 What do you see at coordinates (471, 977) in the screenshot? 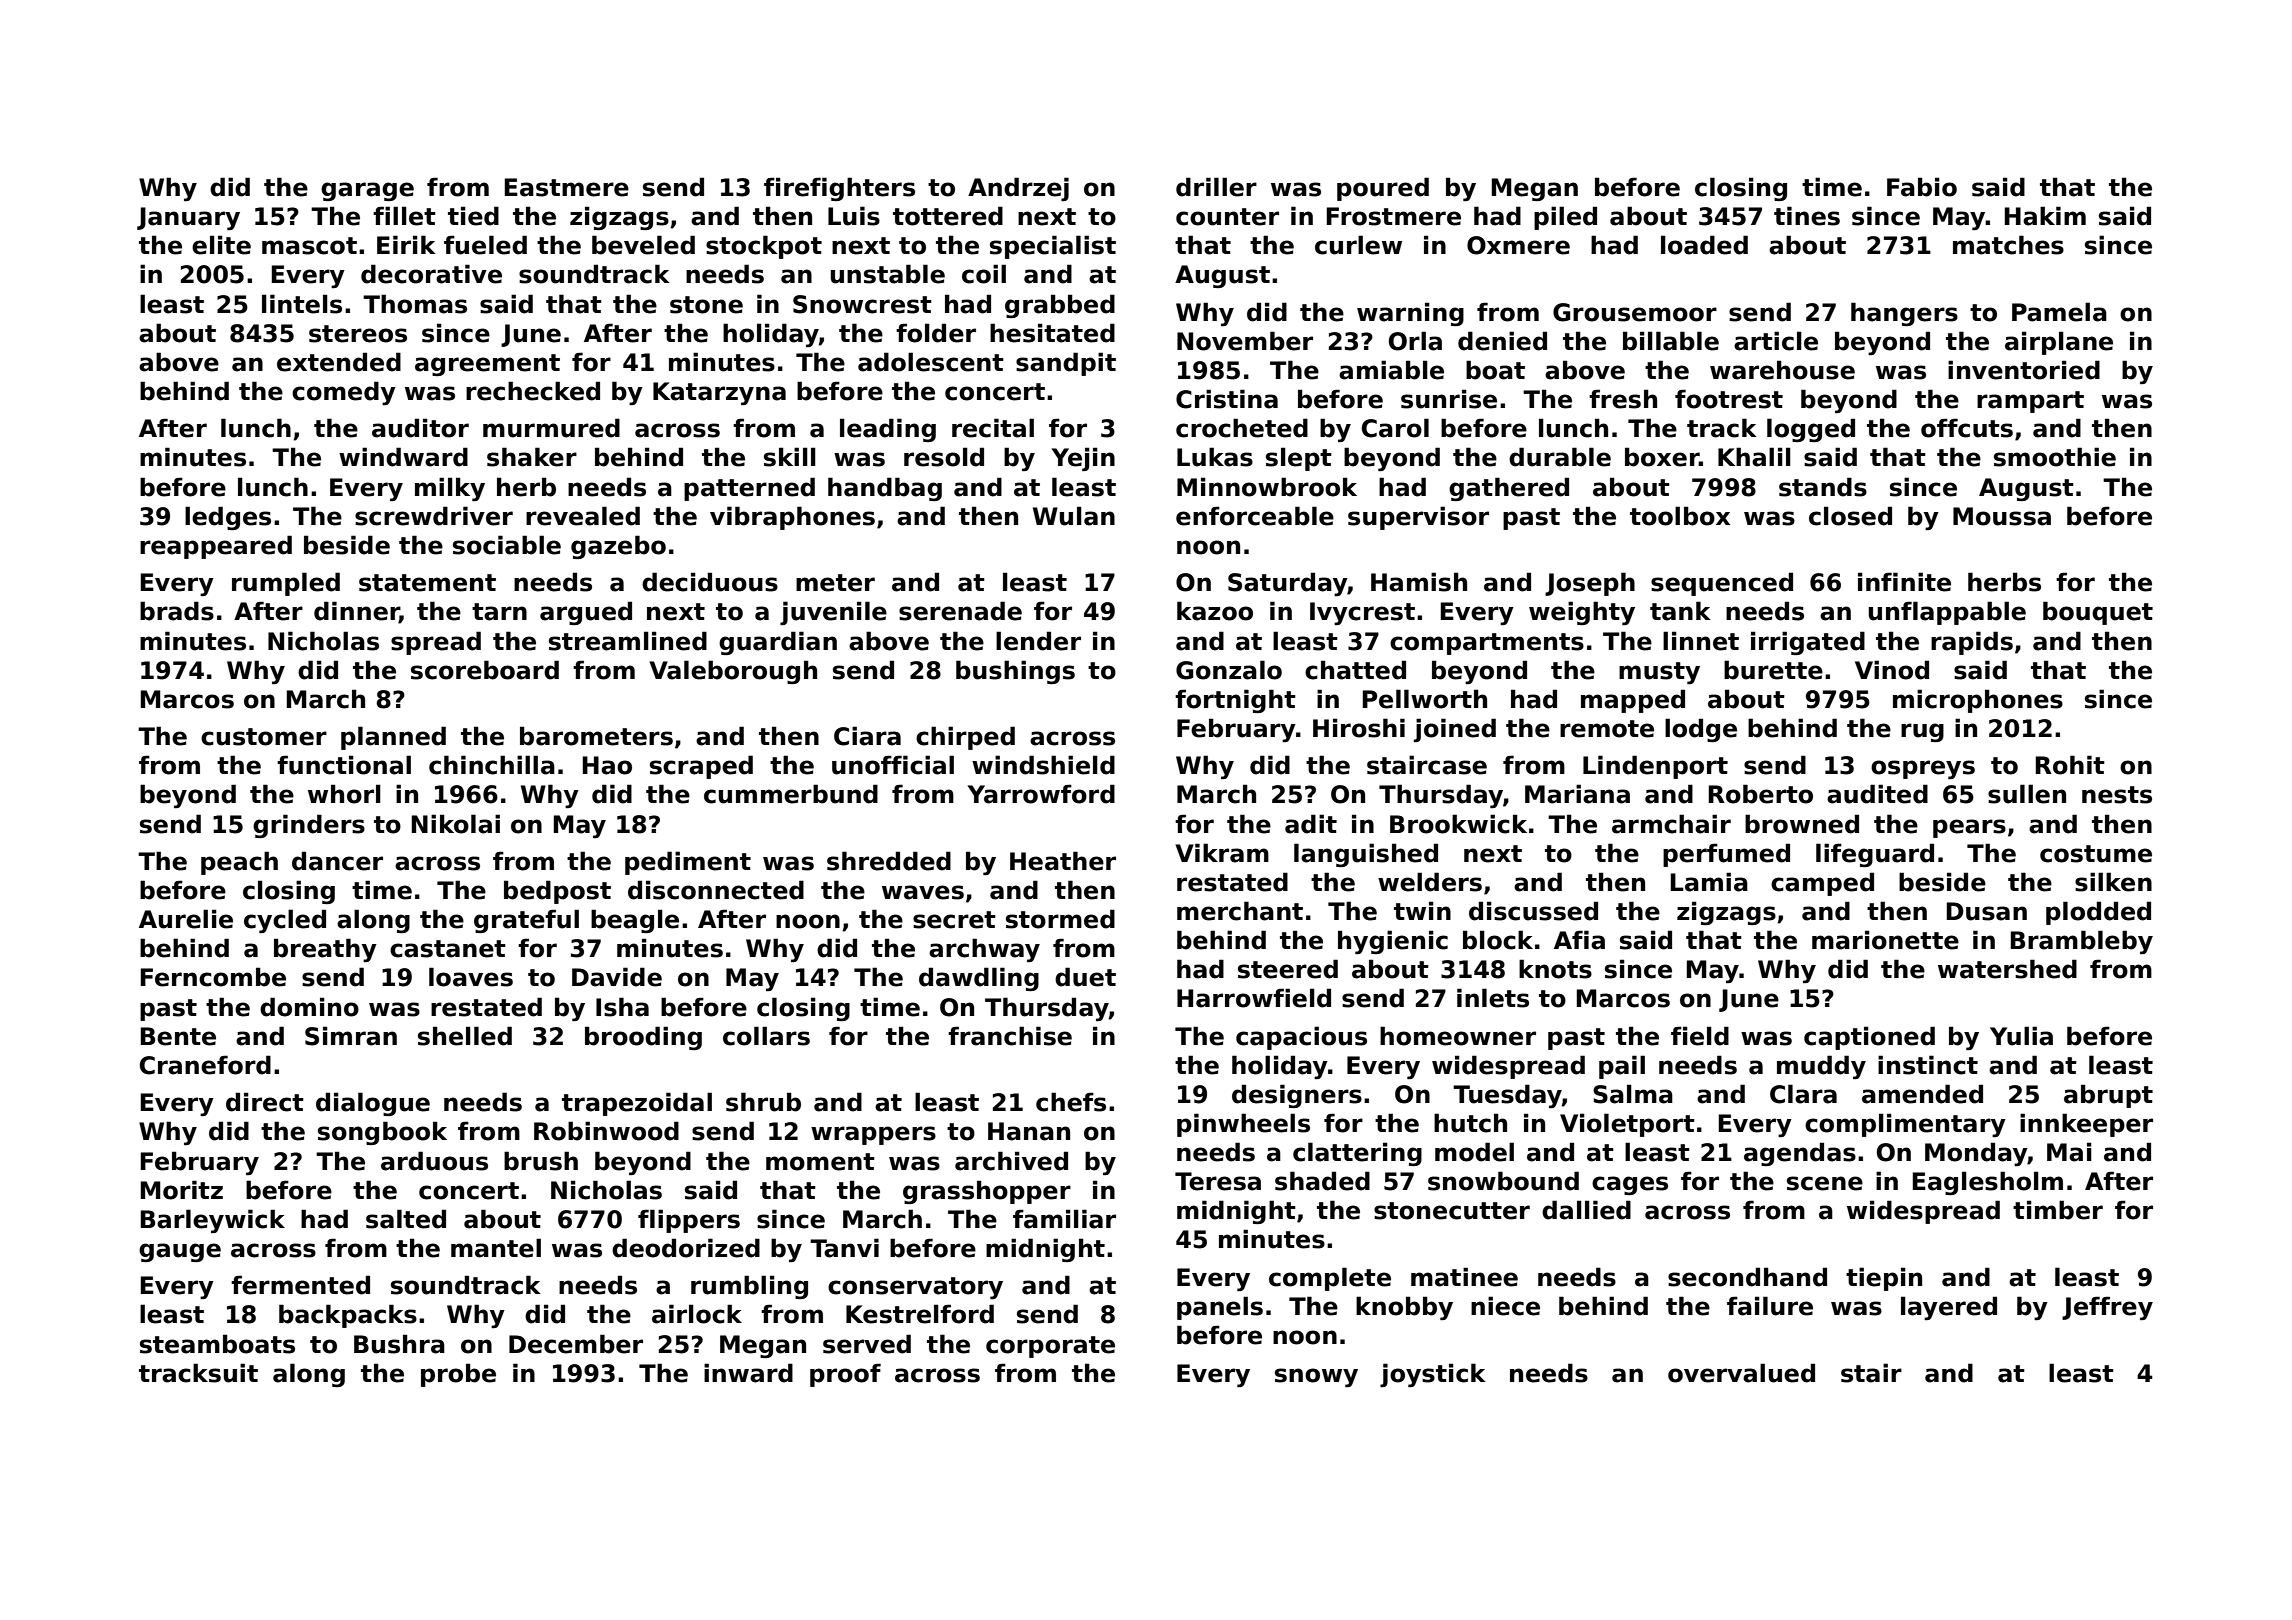
I see `loaves` at bounding box center [471, 977].
